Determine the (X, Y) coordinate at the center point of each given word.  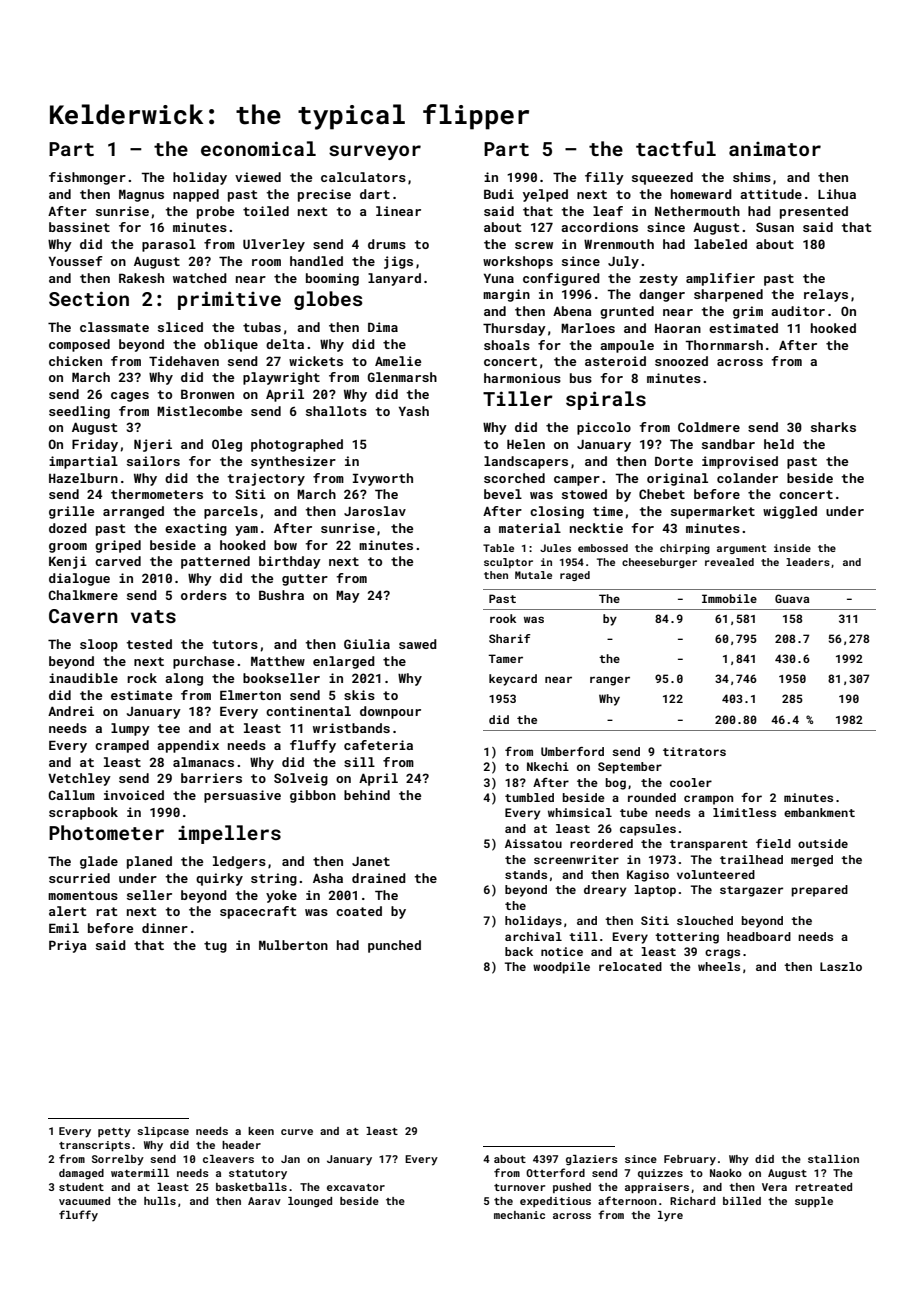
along (184, 679)
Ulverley (274, 245)
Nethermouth (697, 211)
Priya (68, 946)
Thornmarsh (724, 345)
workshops (518, 262)
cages (130, 397)
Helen (526, 444)
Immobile (729, 598)
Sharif (510, 638)
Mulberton (293, 945)
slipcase (163, 1132)
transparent (709, 845)
